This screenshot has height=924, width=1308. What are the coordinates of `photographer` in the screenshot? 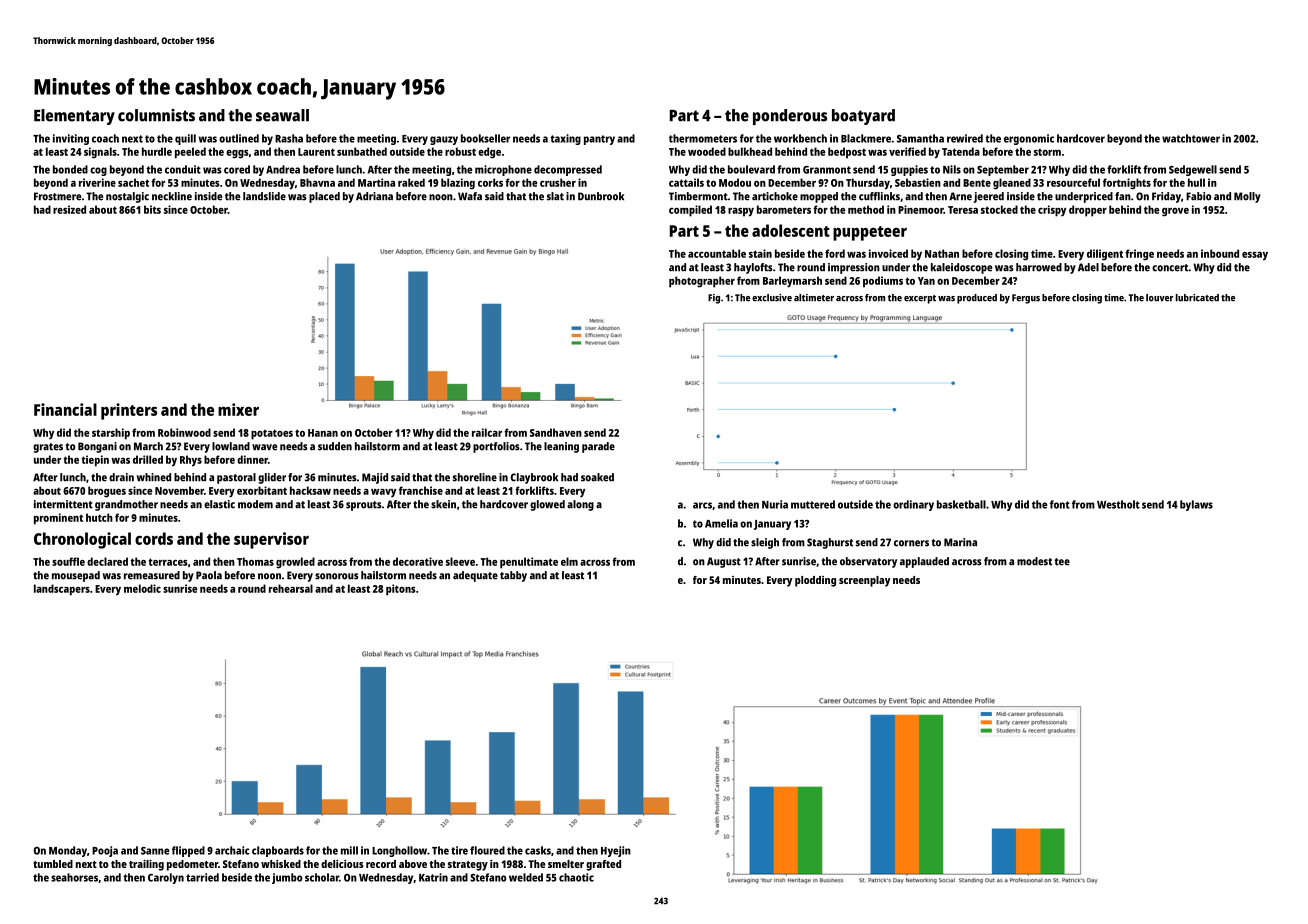 It's located at (702, 282).
